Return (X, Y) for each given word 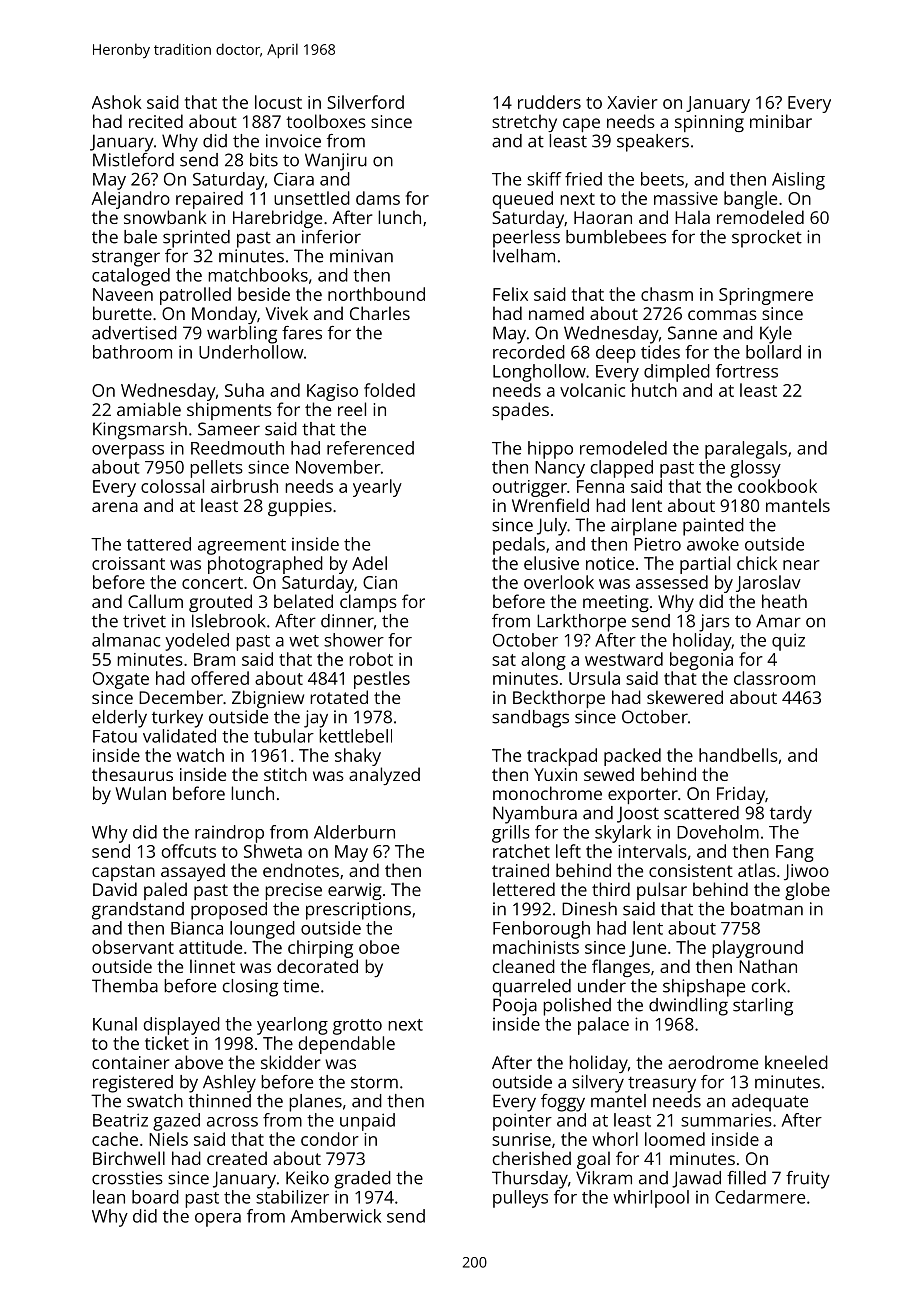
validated (179, 736)
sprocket (767, 239)
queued (522, 200)
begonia (701, 661)
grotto (357, 1027)
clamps (368, 603)
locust (278, 102)
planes (315, 1103)
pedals (519, 546)
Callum (155, 601)
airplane (644, 527)
